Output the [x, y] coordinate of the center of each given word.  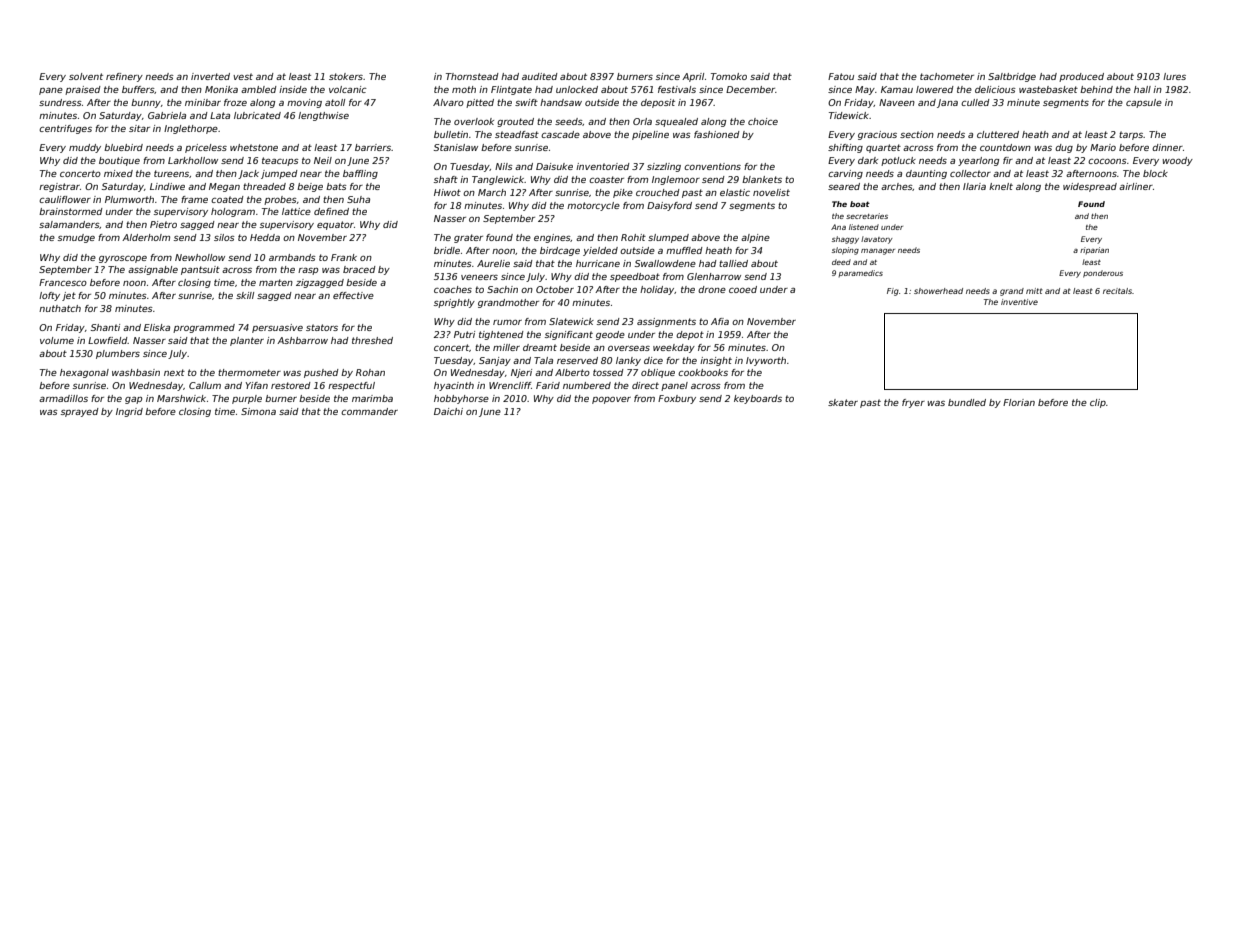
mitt [1034, 291]
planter [247, 341]
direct [645, 385]
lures [1174, 76]
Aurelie [493, 263]
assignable [153, 270]
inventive [1019, 302]
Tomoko [729, 76]
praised [83, 90]
